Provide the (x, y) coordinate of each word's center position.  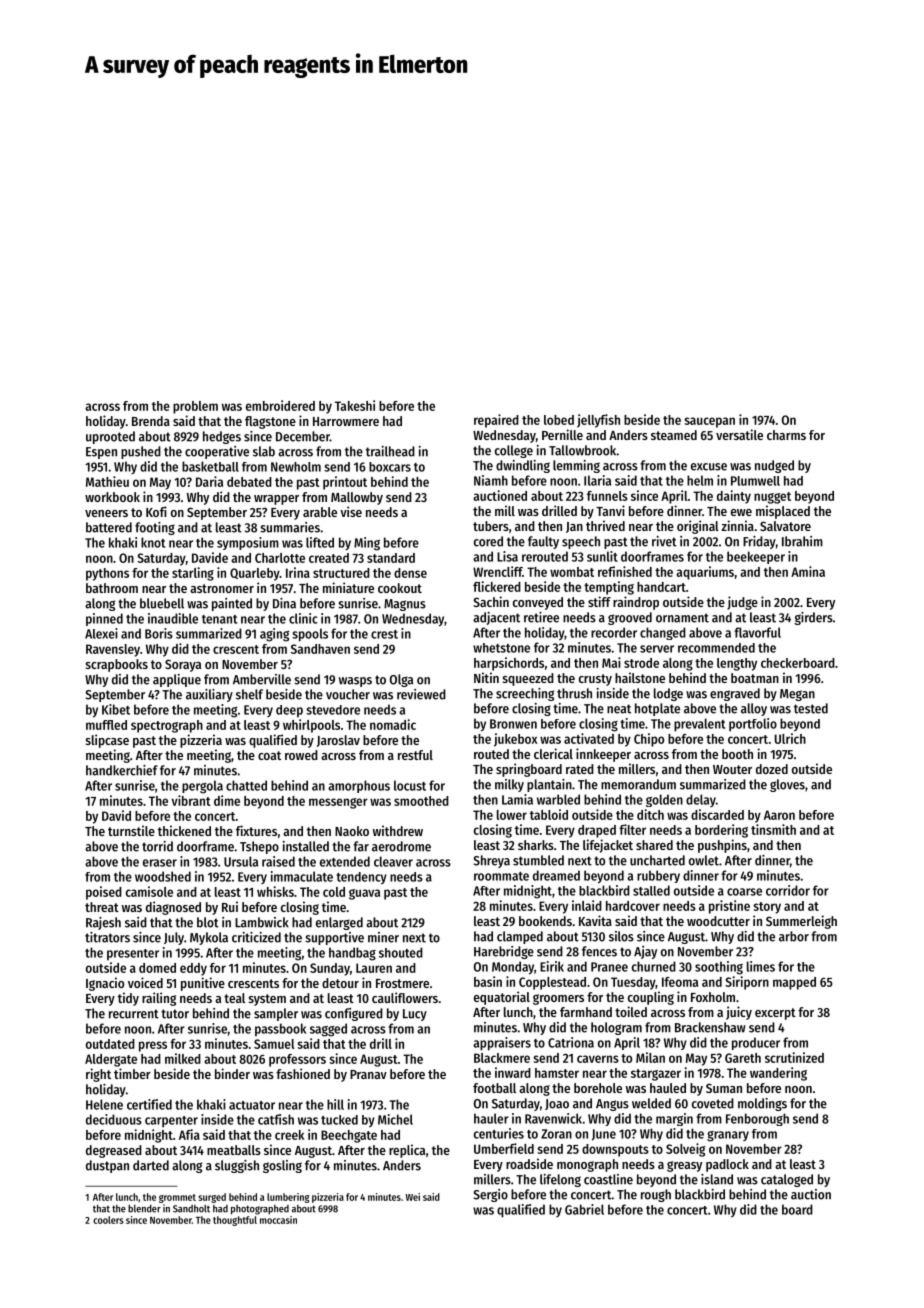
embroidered (280, 405)
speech (581, 542)
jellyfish (598, 421)
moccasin (278, 1220)
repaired (496, 421)
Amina (808, 571)
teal (234, 998)
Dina (284, 603)
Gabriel (584, 1209)
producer (756, 1043)
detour (340, 983)
